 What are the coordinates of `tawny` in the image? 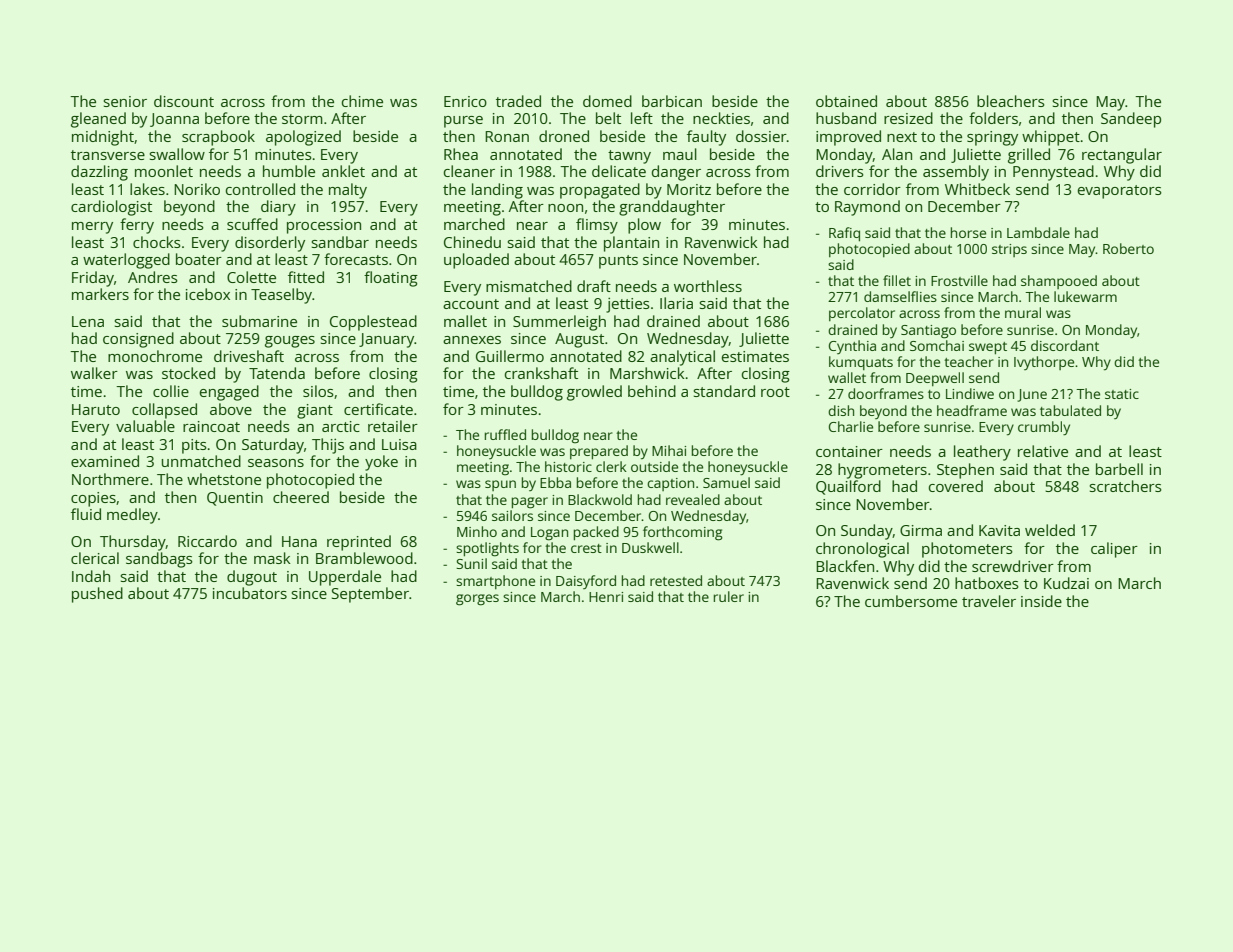 It's located at (629, 157).
